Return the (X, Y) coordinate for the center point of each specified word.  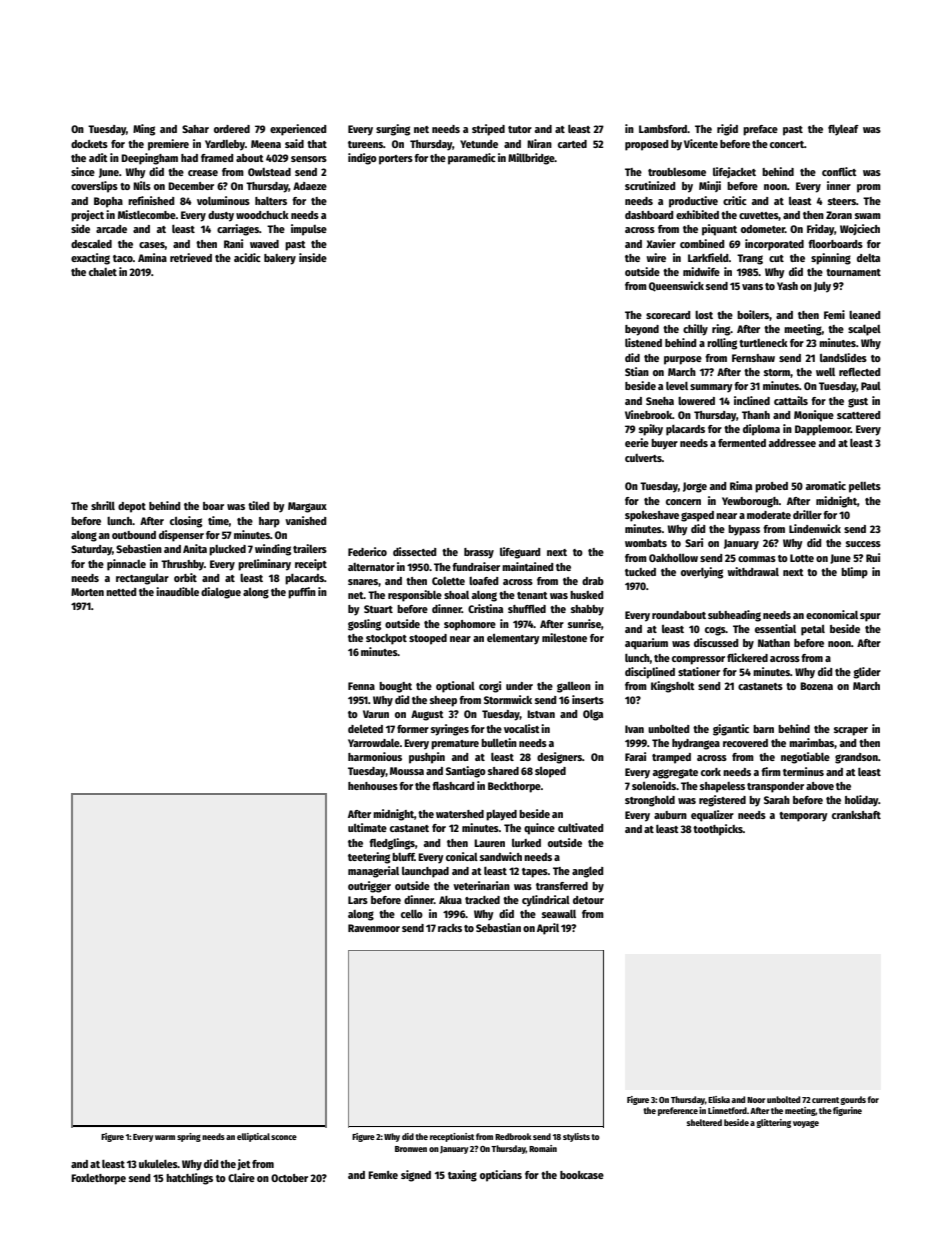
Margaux (307, 507)
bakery (280, 259)
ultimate (367, 827)
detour (588, 900)
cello (412, 914)
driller (807, 514)
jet (244, 1164)
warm (165, 1137)
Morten (87, 592)
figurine (847, 1111)
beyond (642, 330)
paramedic (472, 159)
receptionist (452, 1137)
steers (842, 201)
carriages (238, 230)
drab (593, 581)
